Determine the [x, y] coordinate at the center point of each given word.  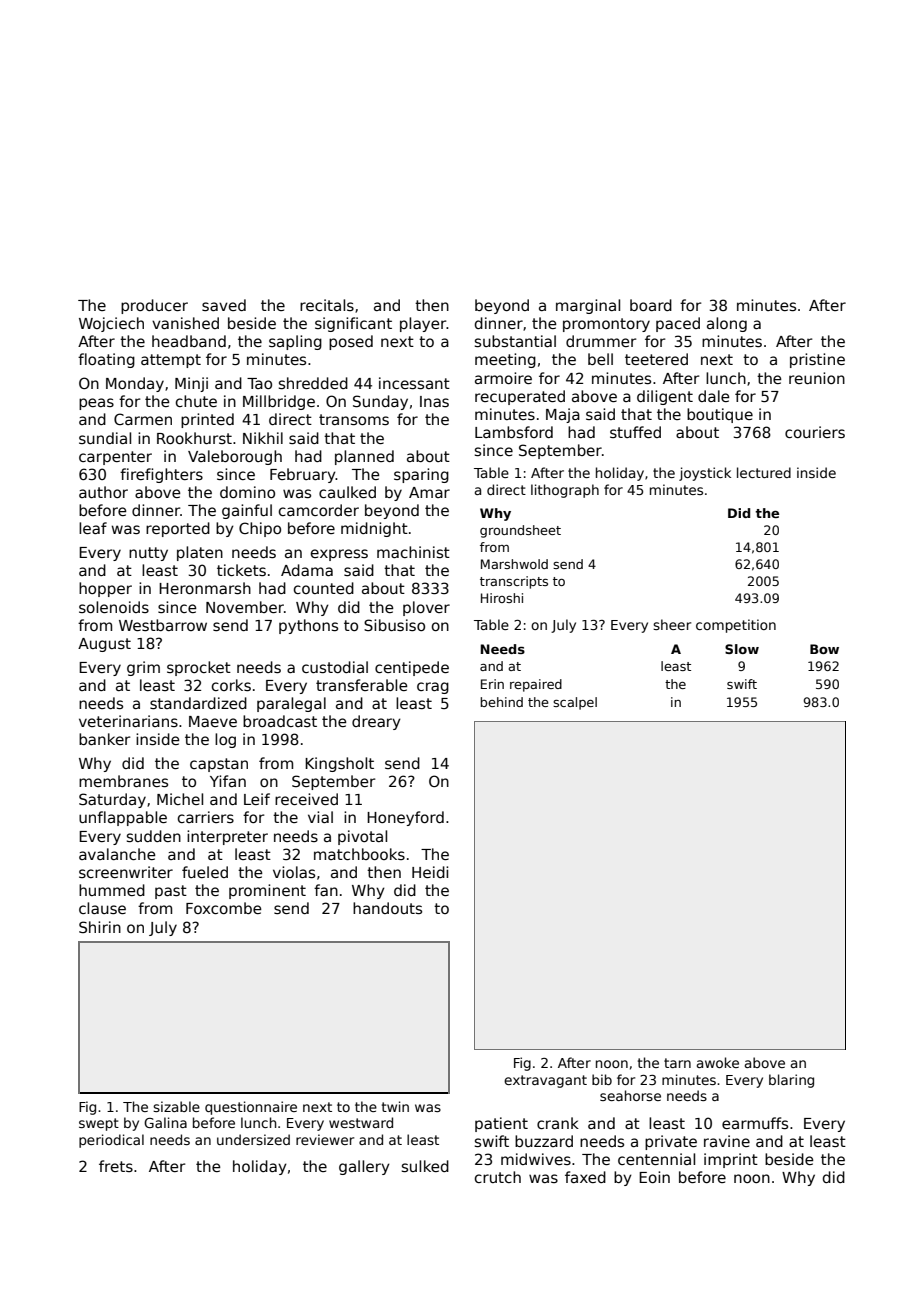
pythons [308, 626]
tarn [677, 1063]
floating [106, 360]
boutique [720, 415]
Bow [824, 649]
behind [501, 702]
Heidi [430, 872]
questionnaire [251, 1108]
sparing [421, 475]
